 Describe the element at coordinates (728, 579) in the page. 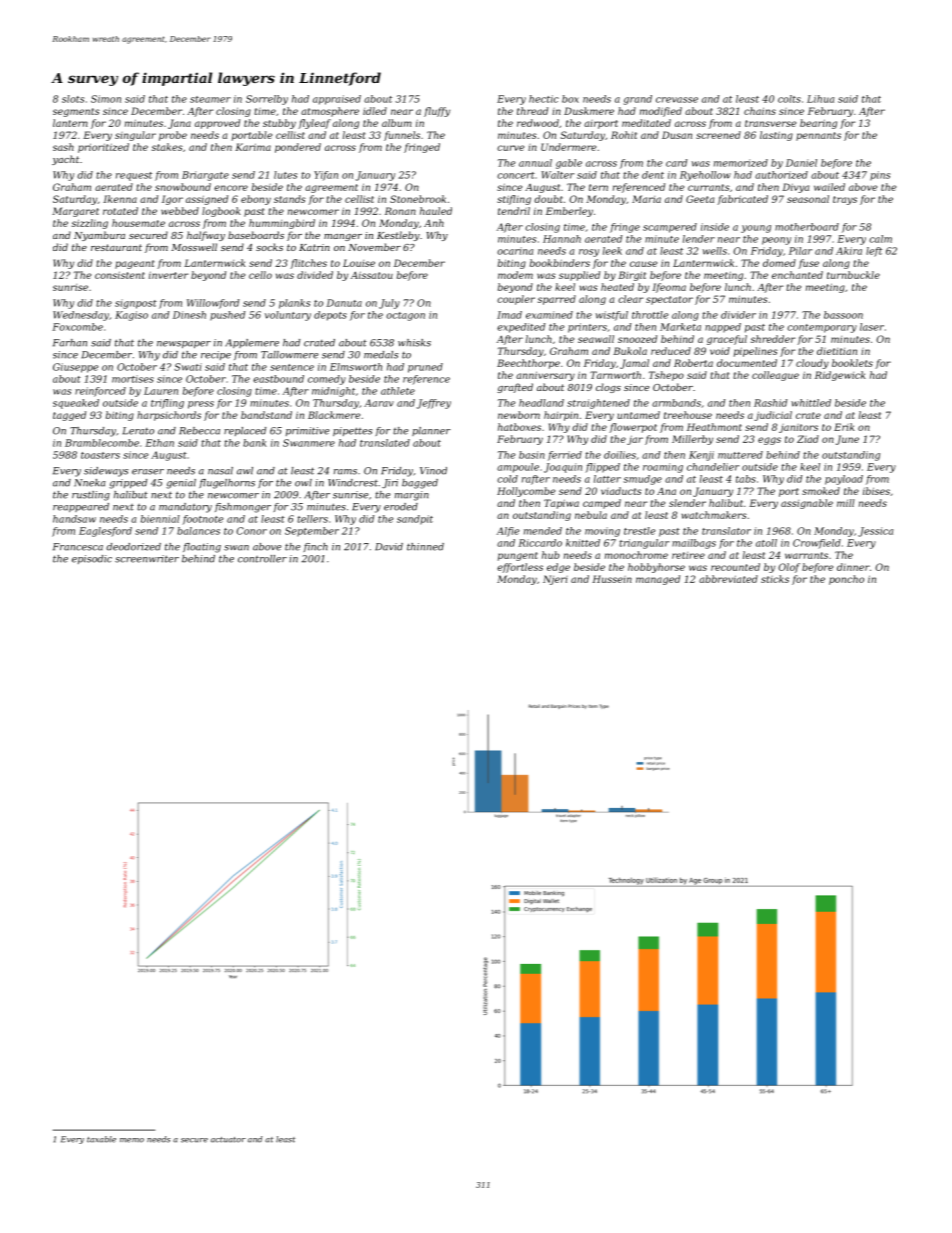

I see `abbreviated` at that location.
